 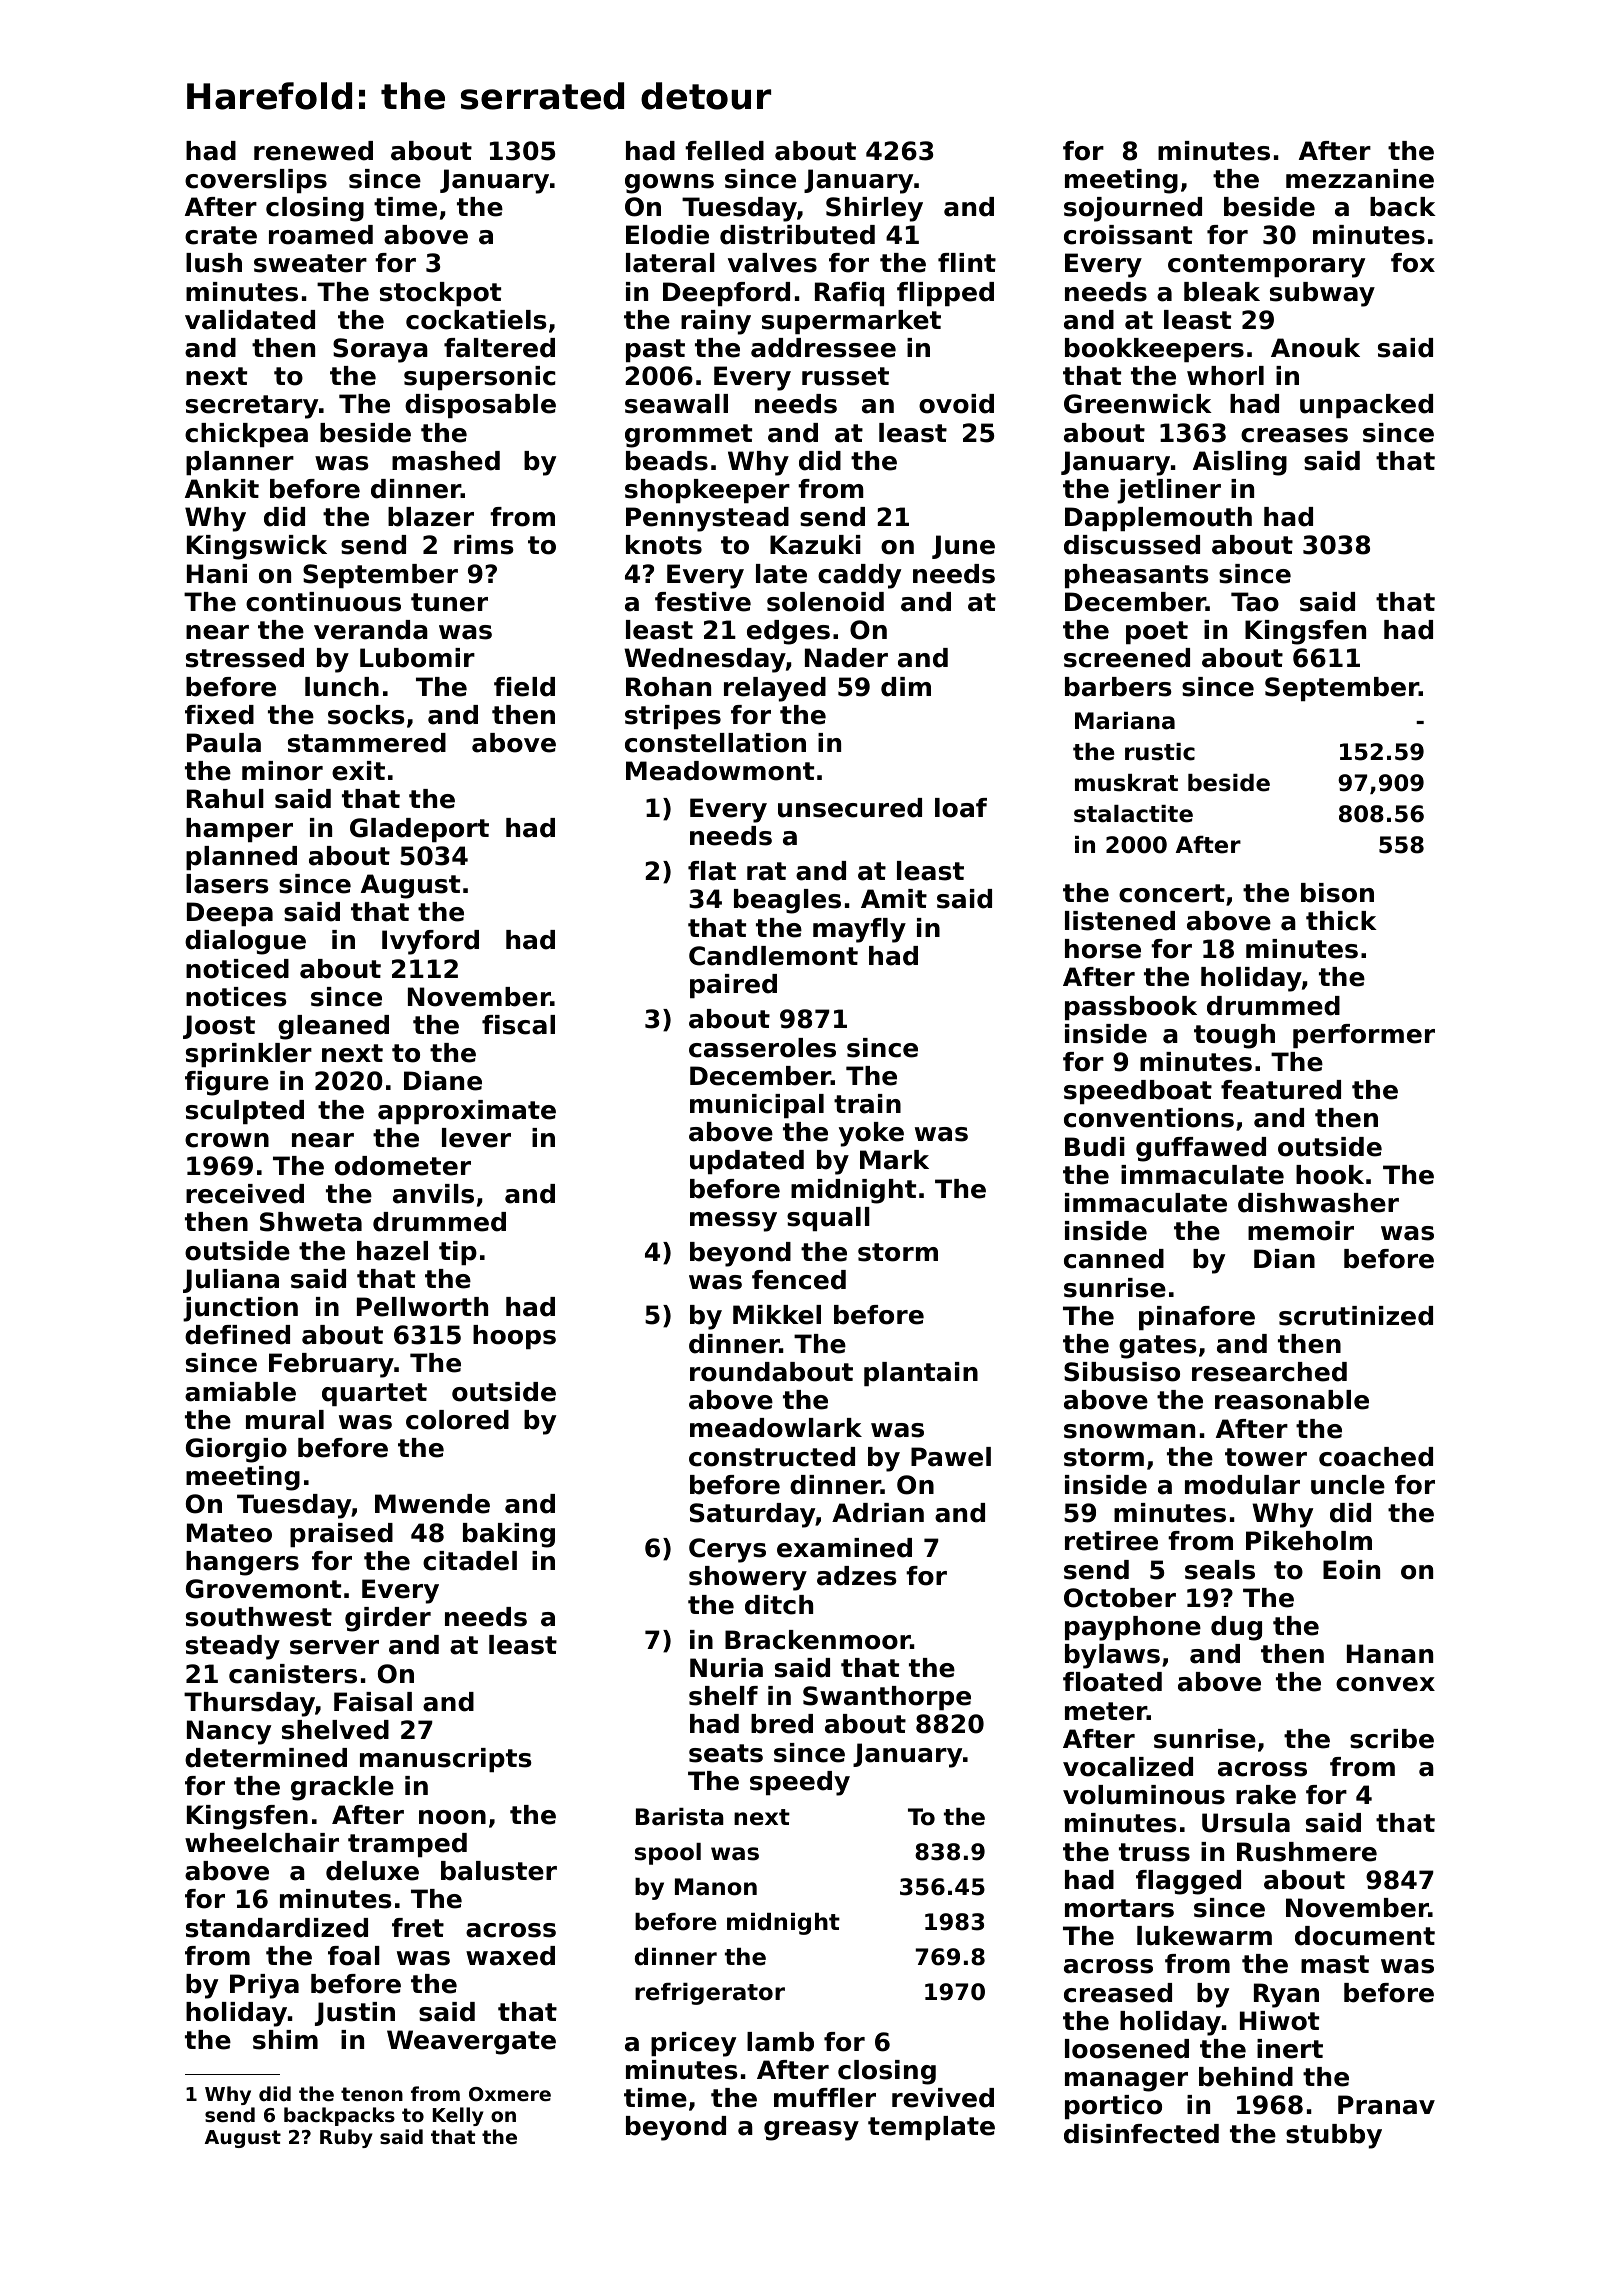 What do you see at coordinates (440, 294) in the page?
I see `stockpot` at bounding box center [440, 294].
